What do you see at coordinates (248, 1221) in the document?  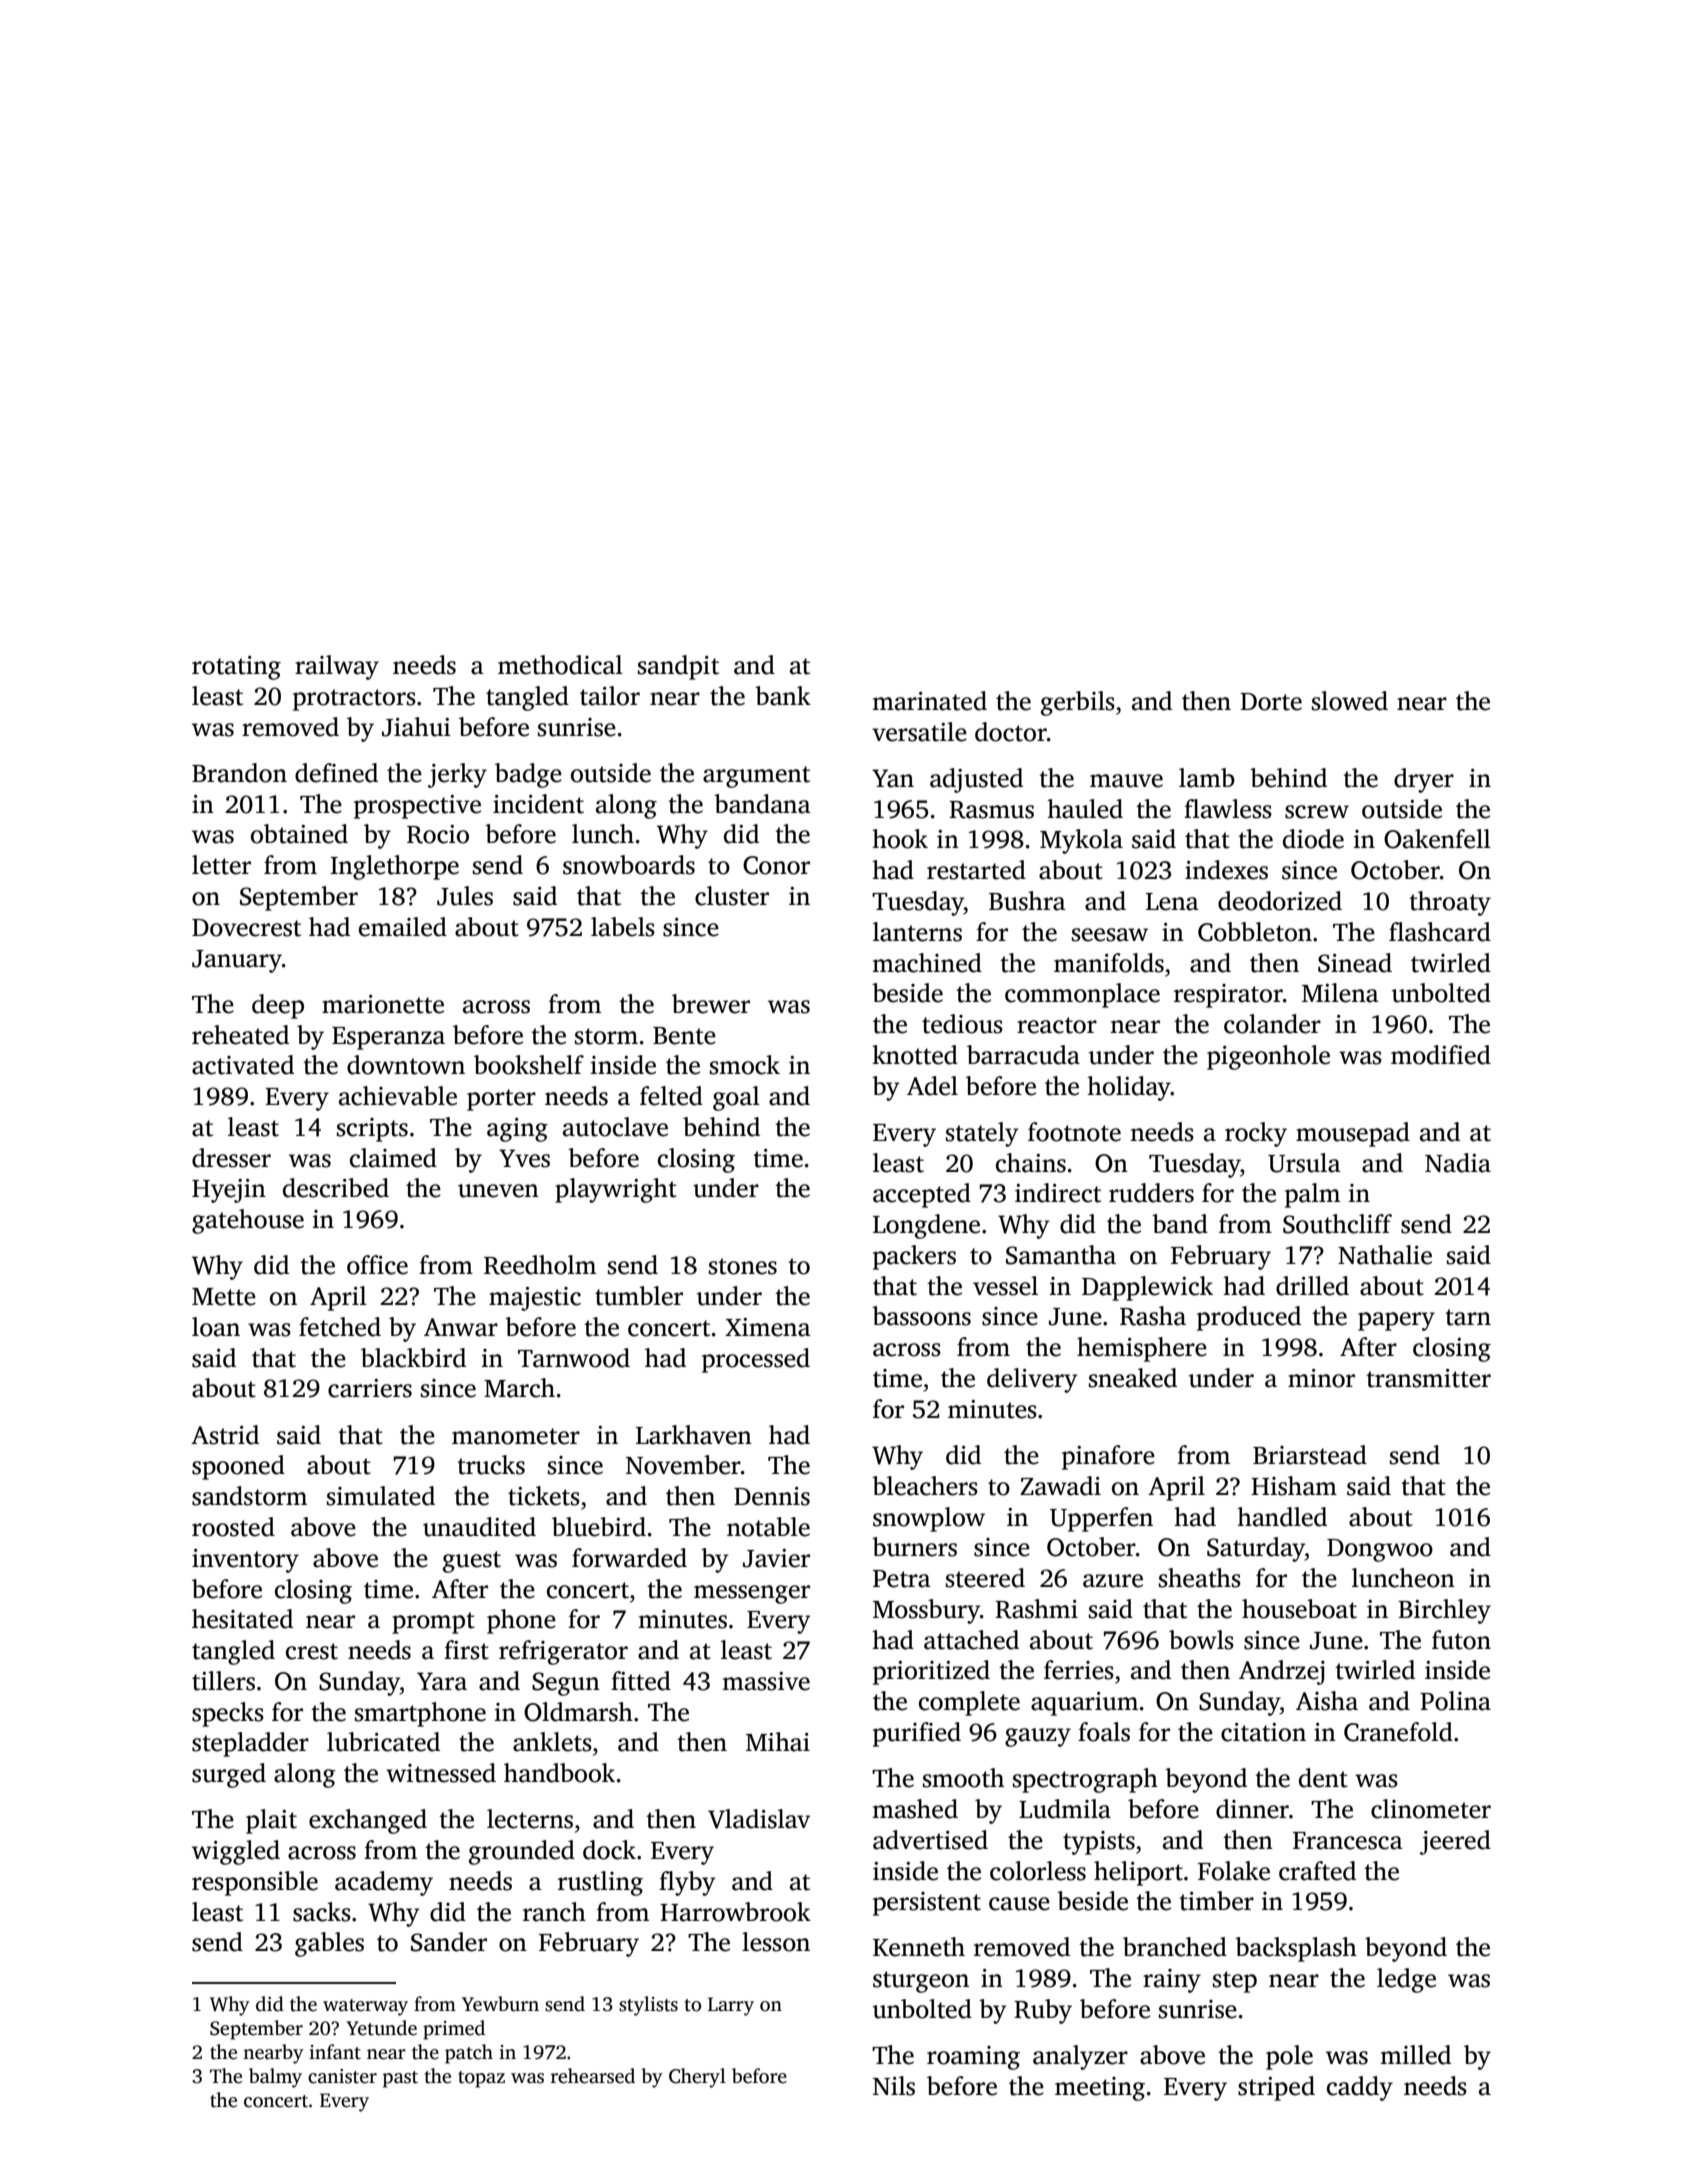 I see `gatehouse` at bounding box center [248, 1221].
